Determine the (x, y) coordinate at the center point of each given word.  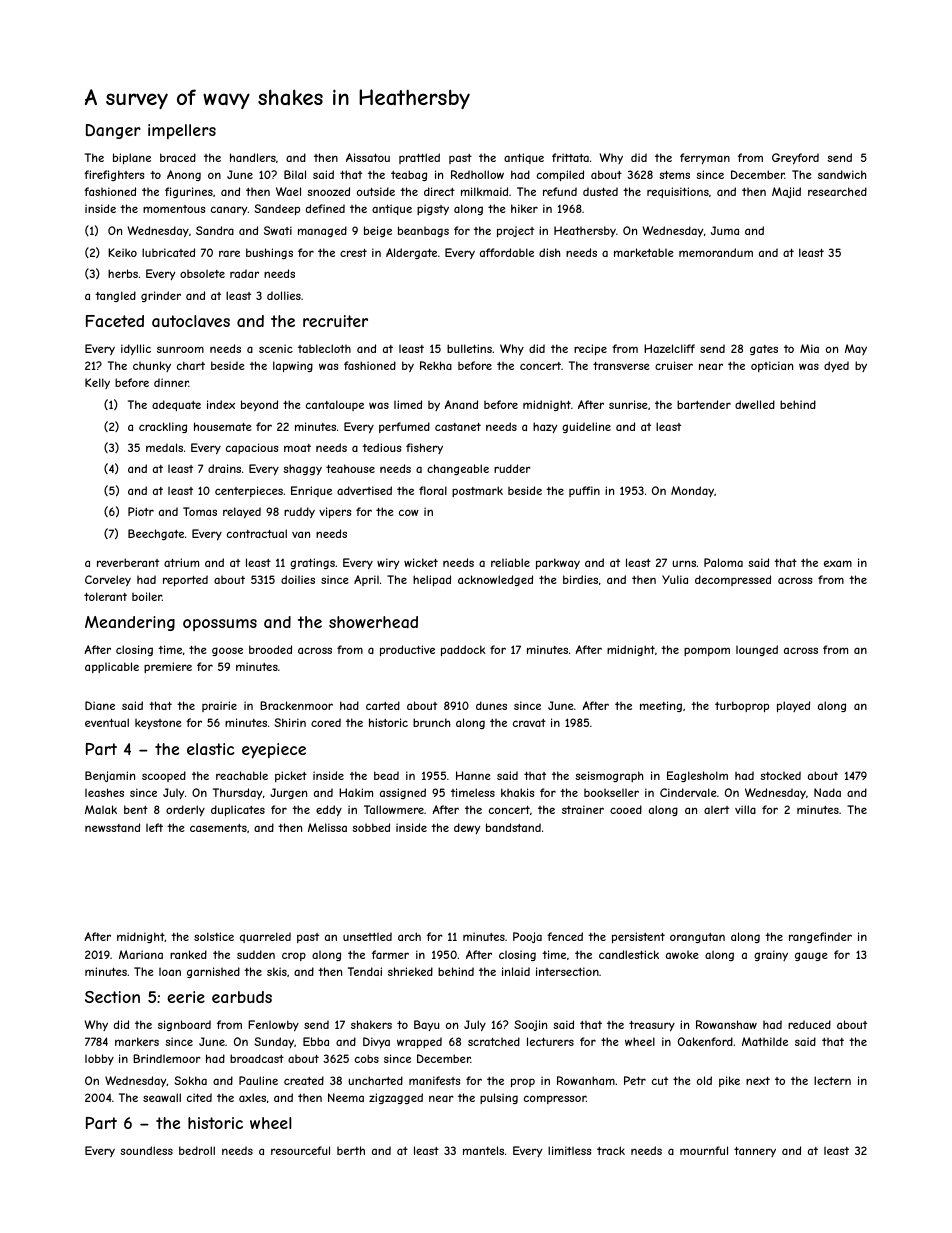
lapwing (293, 366)
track (611, 1150)
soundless (146, 1150)
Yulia (675, 579)
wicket (421, 562)
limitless (569, 1150)
